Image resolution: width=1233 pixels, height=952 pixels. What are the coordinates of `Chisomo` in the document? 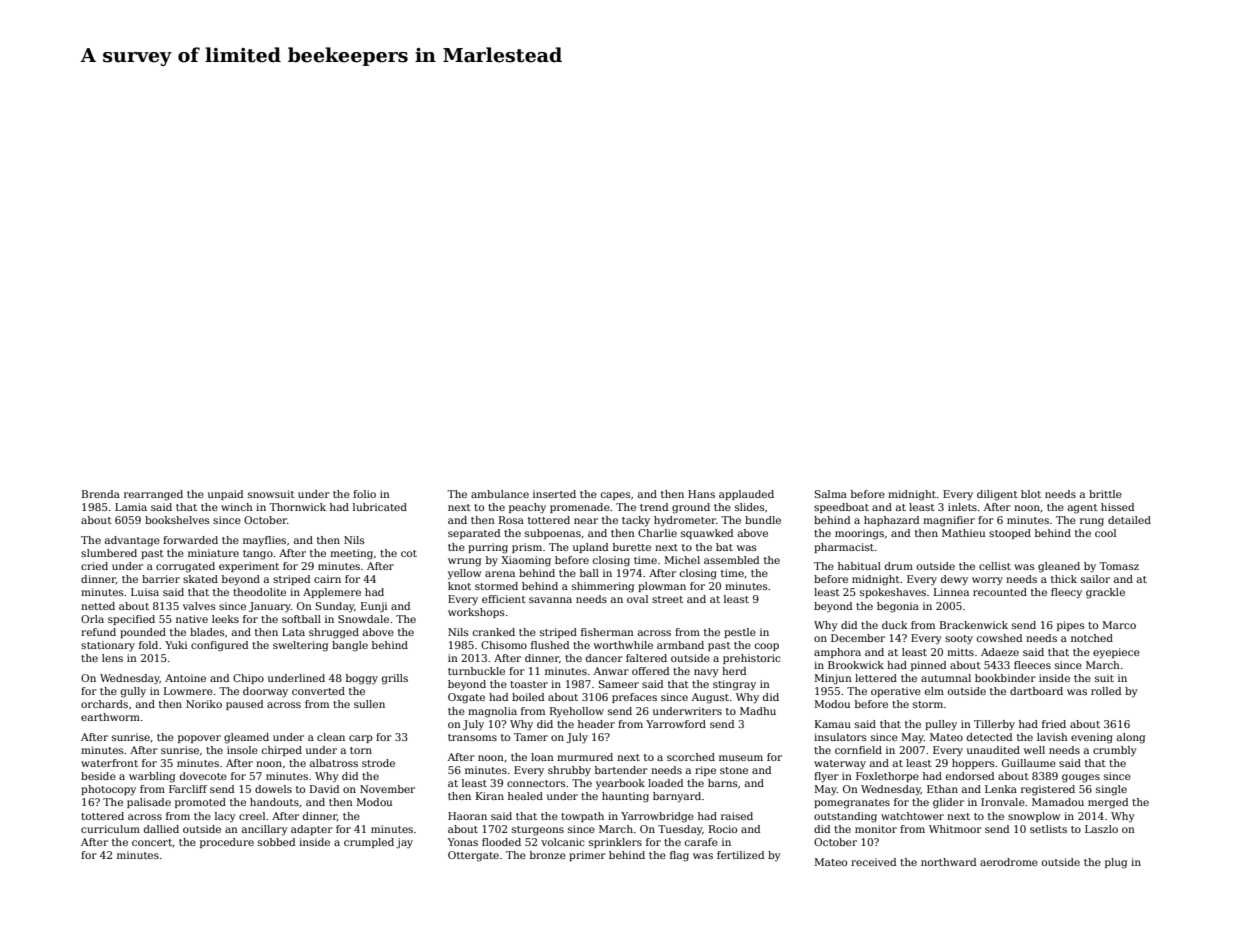 It's located at (504, 645).
